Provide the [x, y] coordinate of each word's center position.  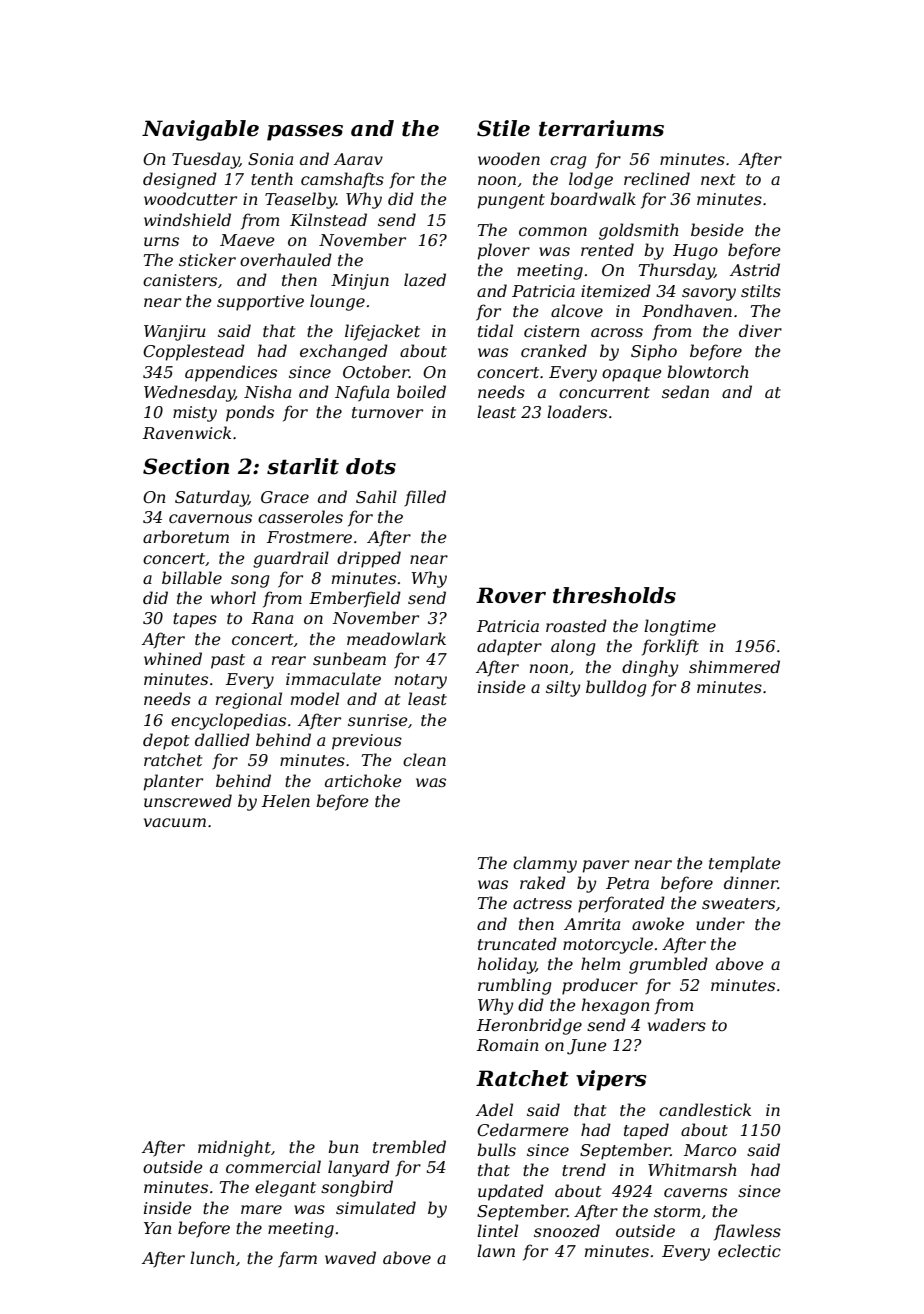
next [718, 179]
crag [568, 162]
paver [606, 866]
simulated [376, 1207]
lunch [212, 1257]
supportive [260, 303]
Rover [511, 595]
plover [504, 251]
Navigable [200, 130]
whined [173, 658]
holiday [507, 965]
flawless [747, 1232]
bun [343, 1146]
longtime [680, 627]
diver [760, 330]
